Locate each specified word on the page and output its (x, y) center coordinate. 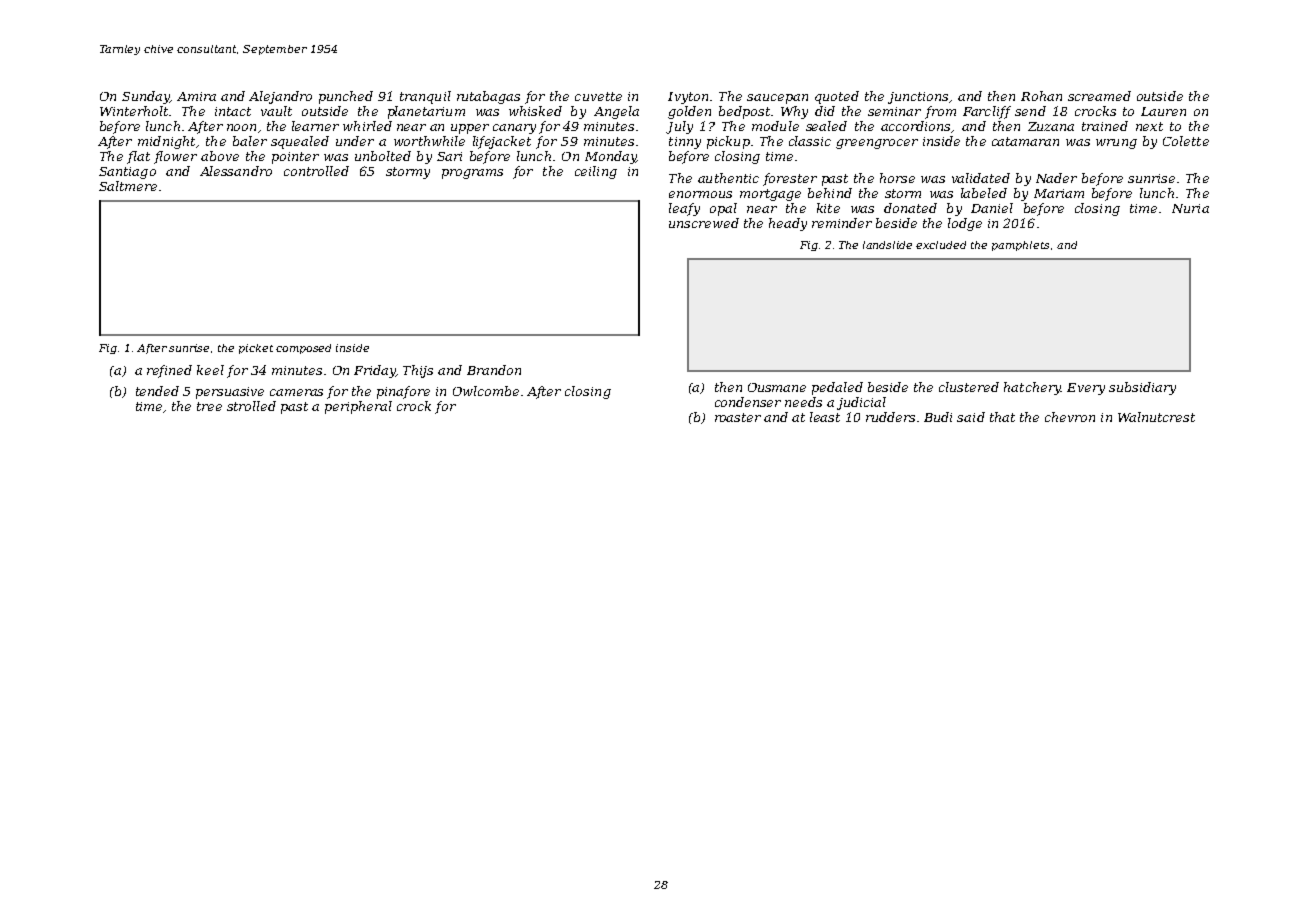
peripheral (358, 407)
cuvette (598, 96)
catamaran (1025, 141)
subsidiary (1142, 388)
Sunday (146, 97)
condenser (748, 402)
